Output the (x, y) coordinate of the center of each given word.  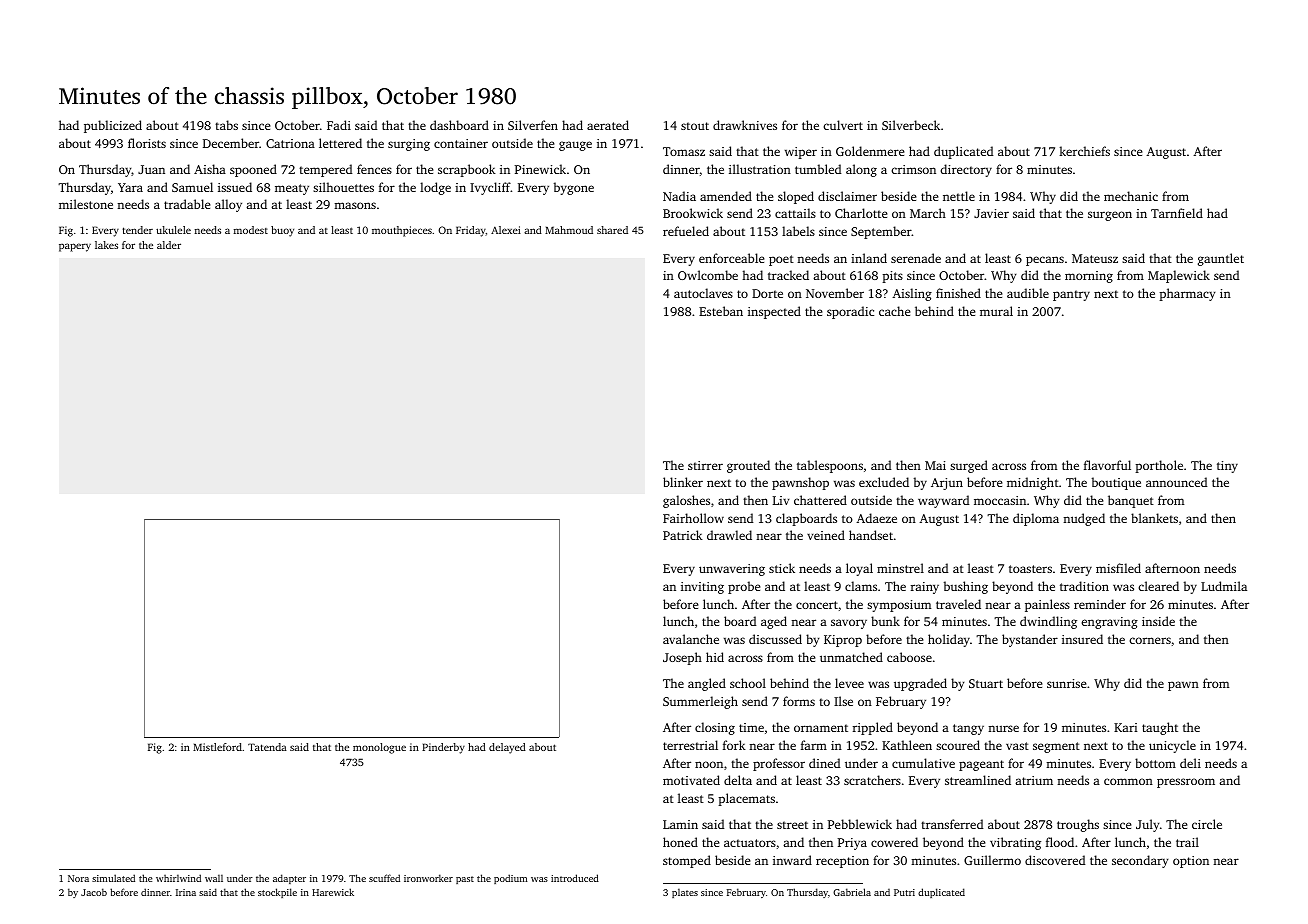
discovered (1055, 860)
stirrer (705, 465)
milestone (86, 204)
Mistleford (217, 747)
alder (169, 245)
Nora (78, 878)
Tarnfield (1177, 213)
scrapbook (467, 170)
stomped (687, 861)
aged (774, 622)
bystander (1030, 640)
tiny (1227, 467)
